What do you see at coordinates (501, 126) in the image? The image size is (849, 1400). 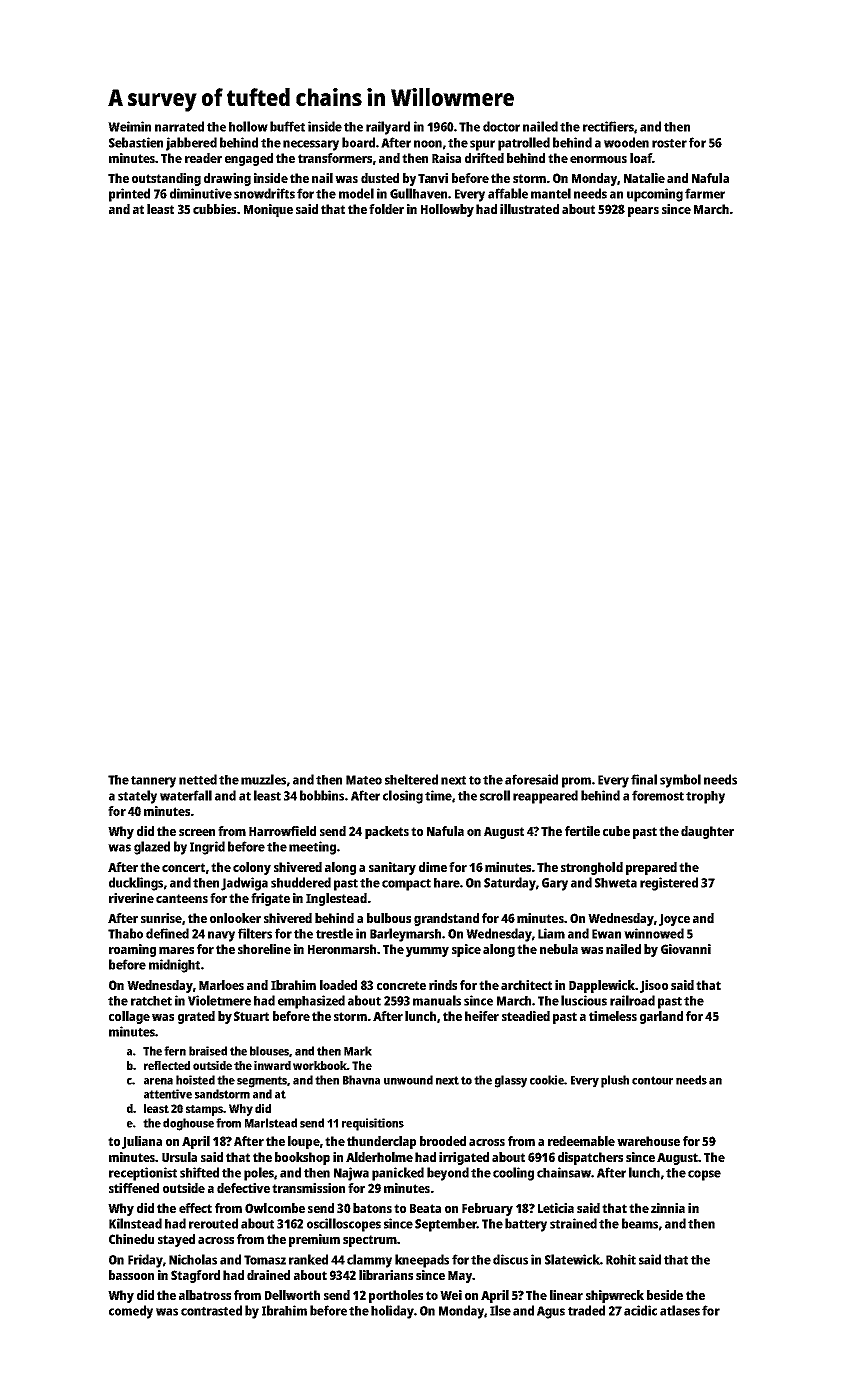 I see `doctor` at bounding box center [501, 126].
